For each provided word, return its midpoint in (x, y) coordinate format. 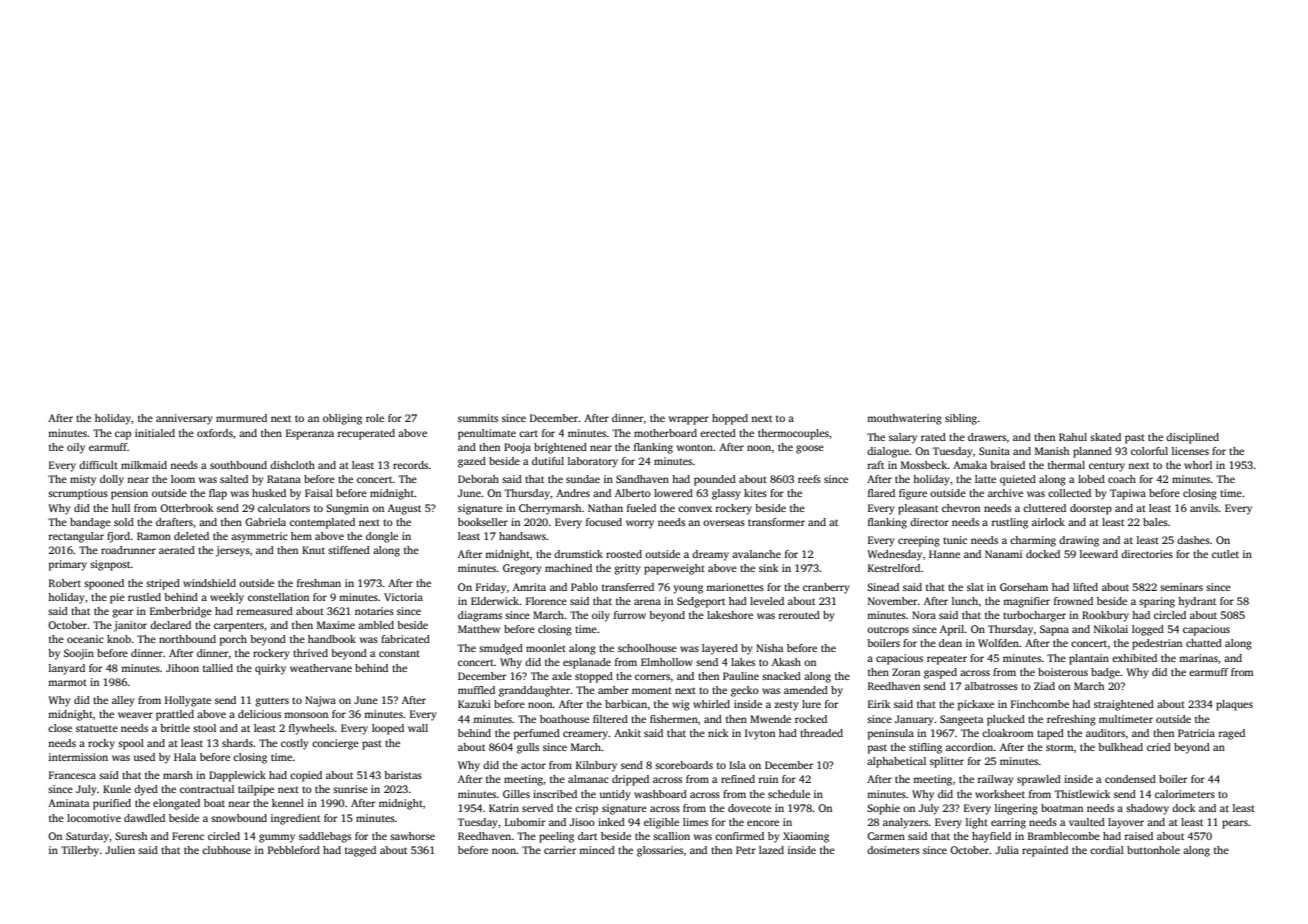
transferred (628, 587)
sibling (961, 419)
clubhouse (226, 850)
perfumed (537, 734)
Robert (65, 583)
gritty (627, 569)
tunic (955, 540)
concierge (335, 744)
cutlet (1225, 554)
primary (68, 565)
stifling (925, 748)
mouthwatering (904, 419)
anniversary (184, 419)
